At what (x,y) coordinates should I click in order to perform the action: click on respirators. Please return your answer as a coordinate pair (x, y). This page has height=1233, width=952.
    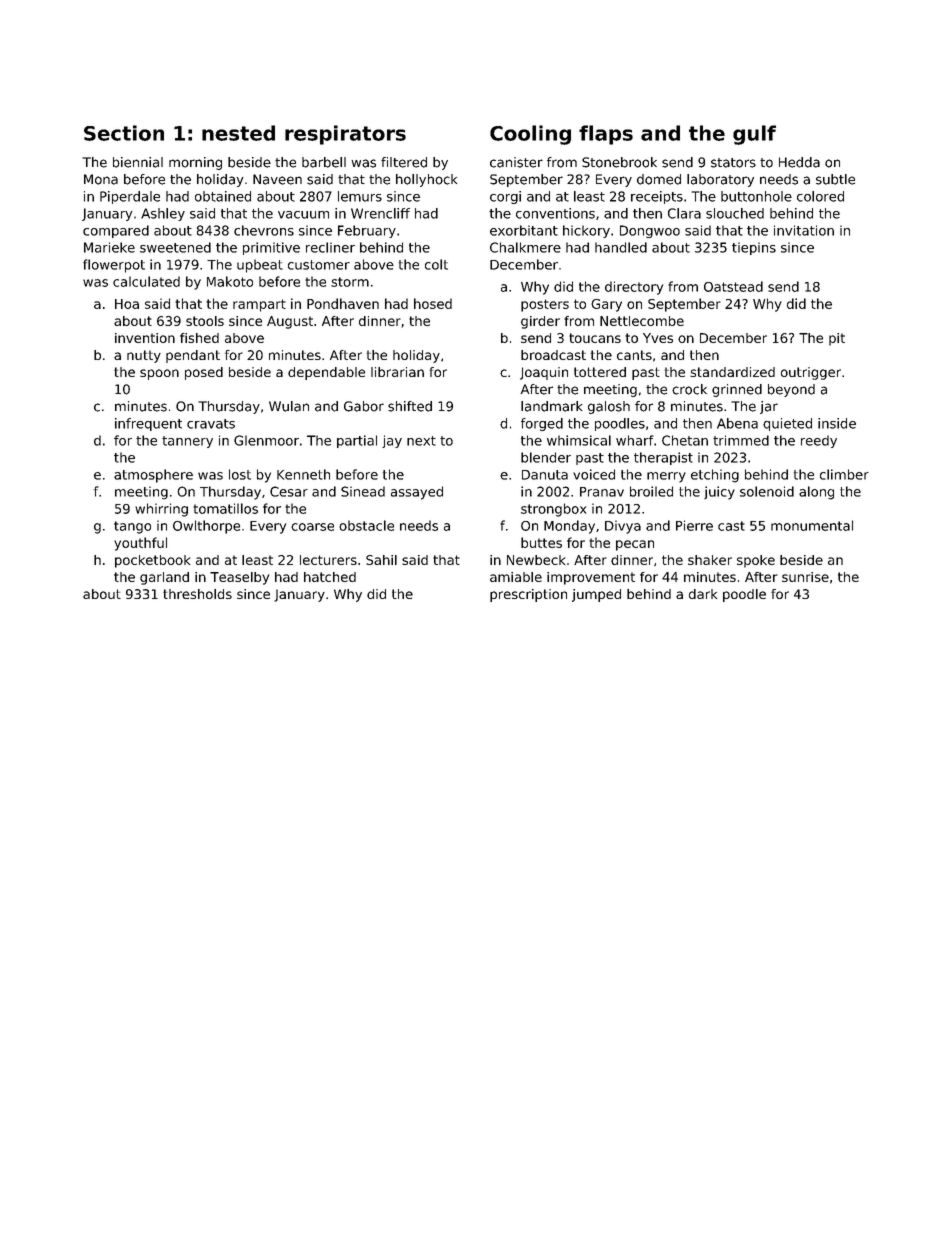
    Looking at the image, I should click on (345, 135).
